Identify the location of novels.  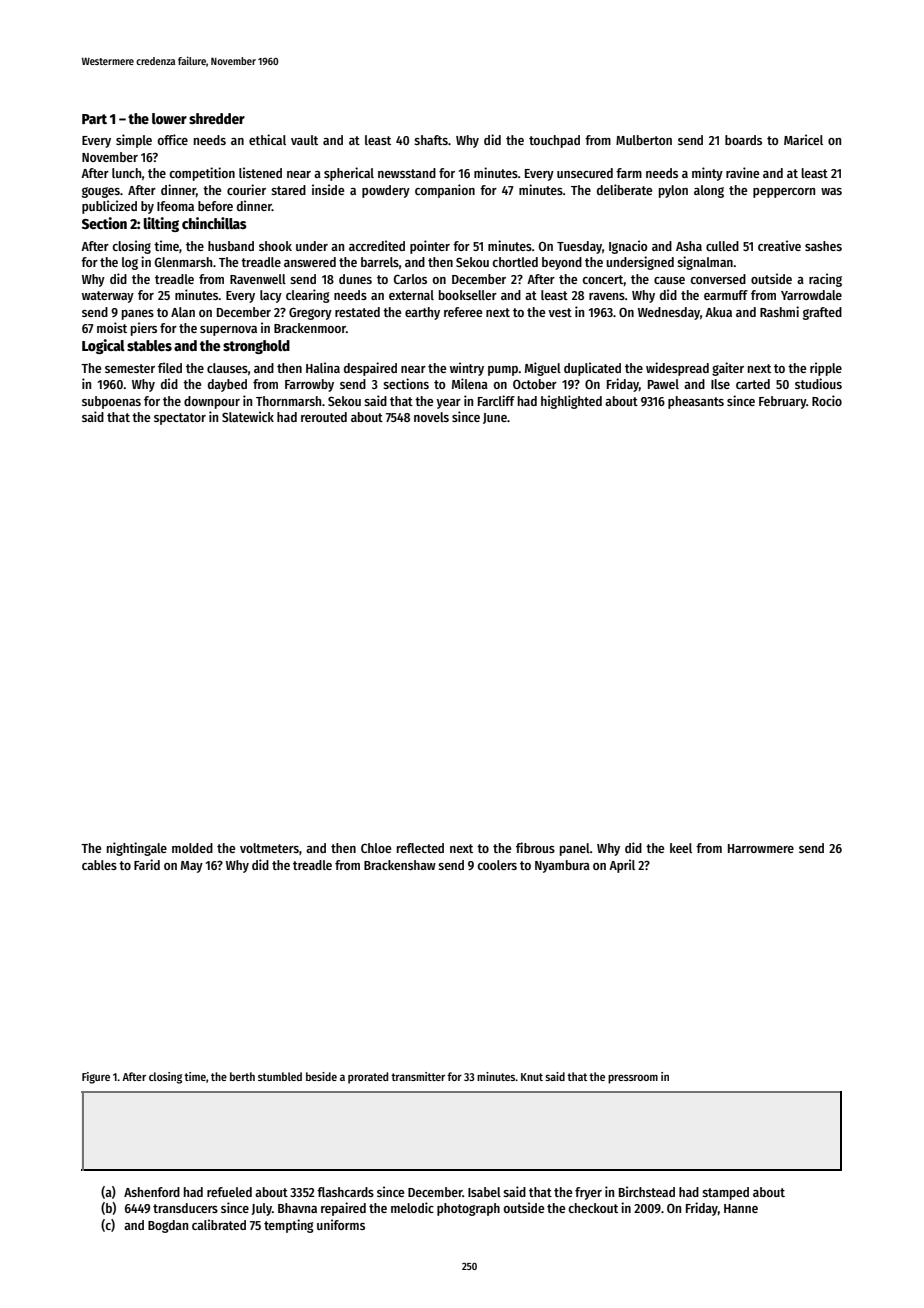
(431, 417).
